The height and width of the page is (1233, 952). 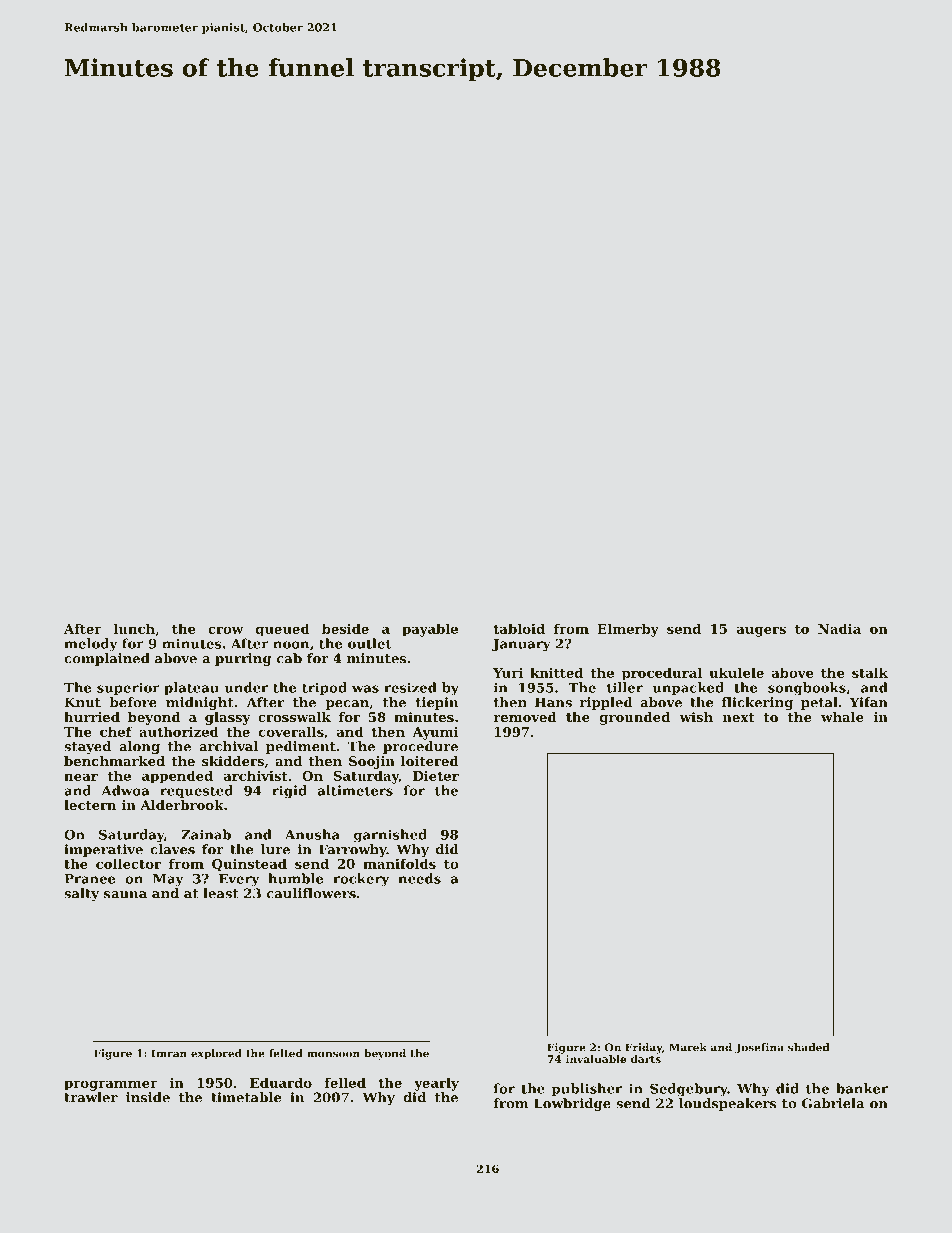 What do you see at coordinates (390, 835) in the page?
I see `garnished` at bounding box center [390, 835].
